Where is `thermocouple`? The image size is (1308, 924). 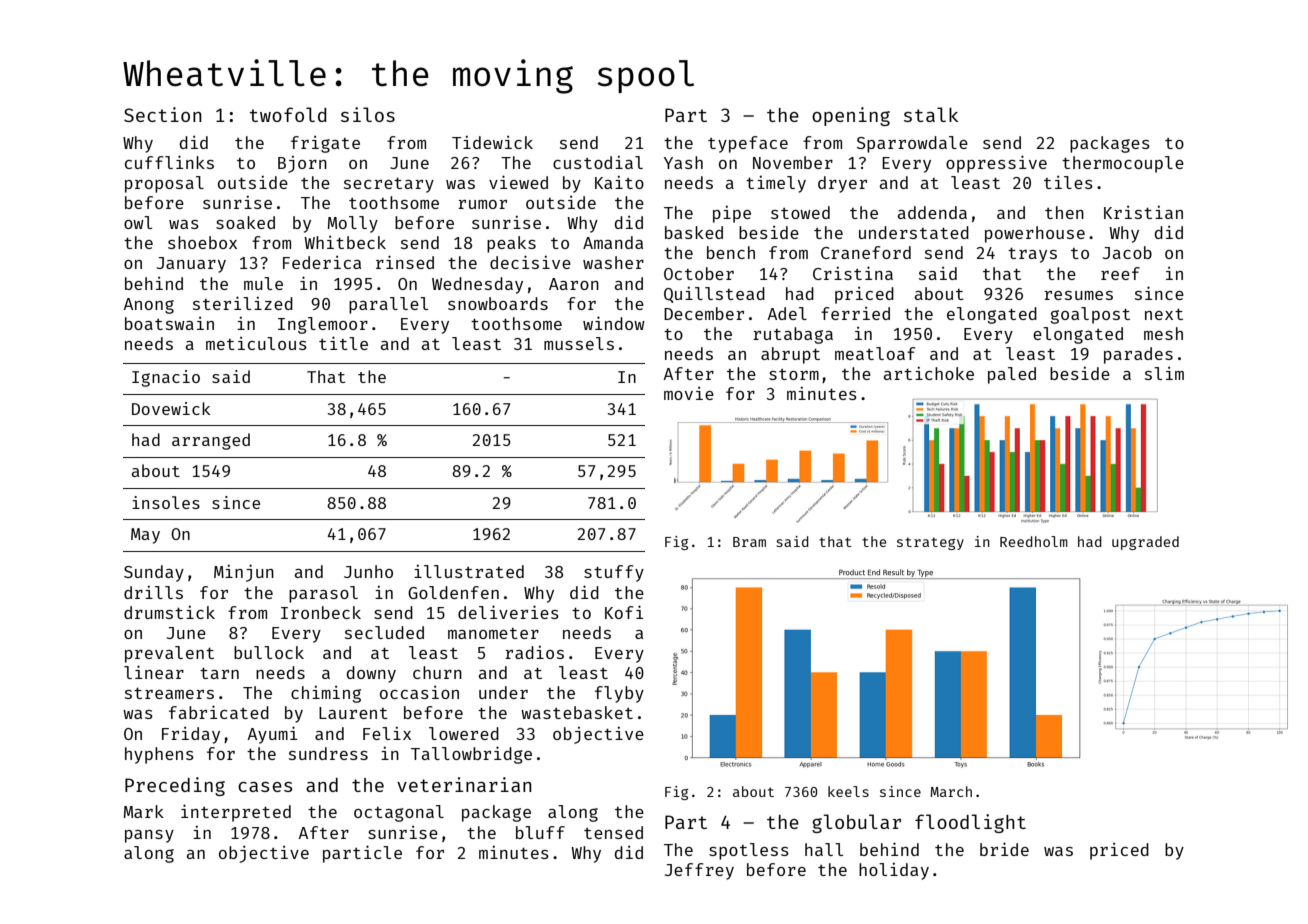
thermocouple is located at coordinates (1123, 164).
